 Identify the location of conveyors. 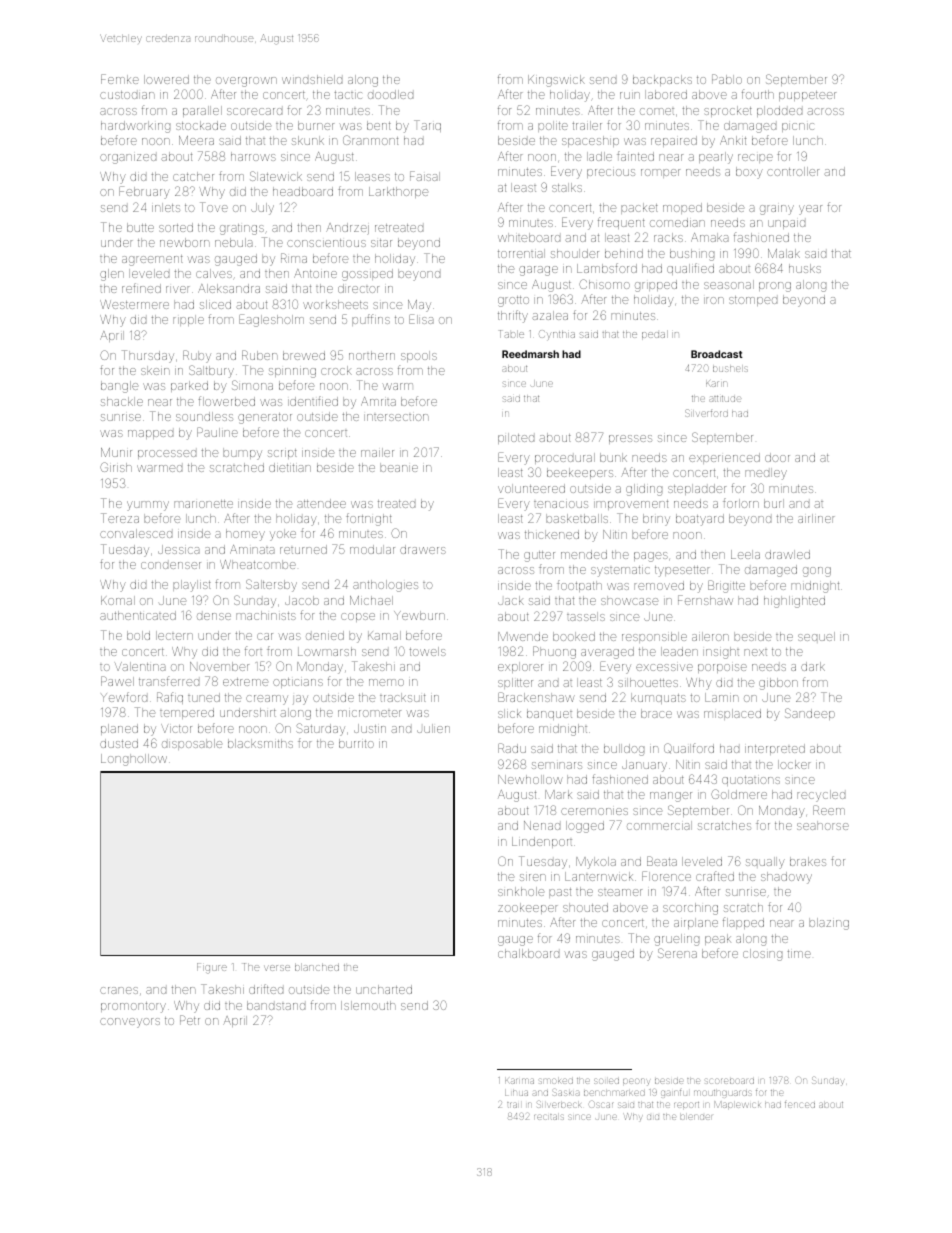
(130, 1023).
